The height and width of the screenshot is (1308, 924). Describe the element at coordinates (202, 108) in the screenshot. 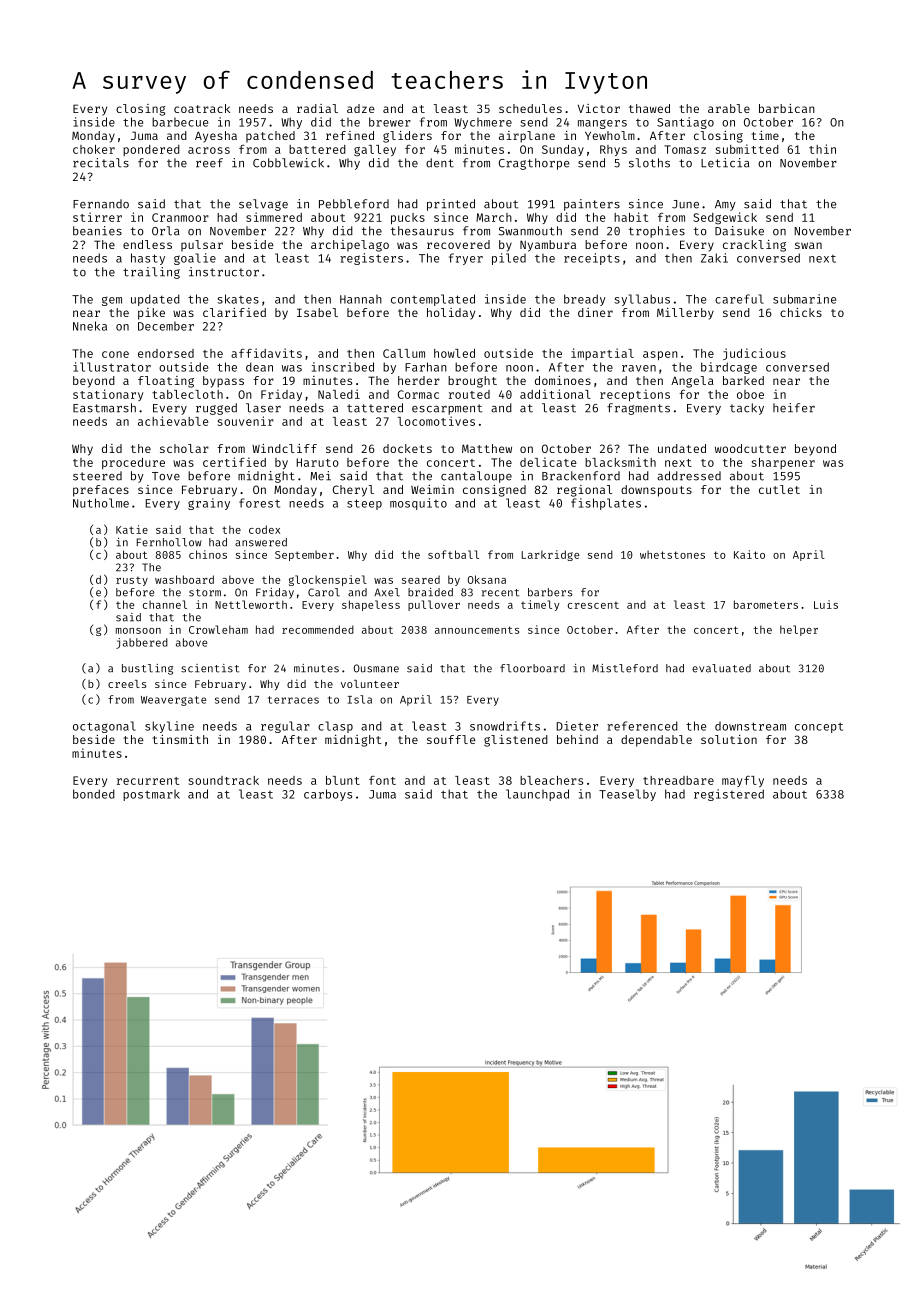

I see `coatrack` at that location.
